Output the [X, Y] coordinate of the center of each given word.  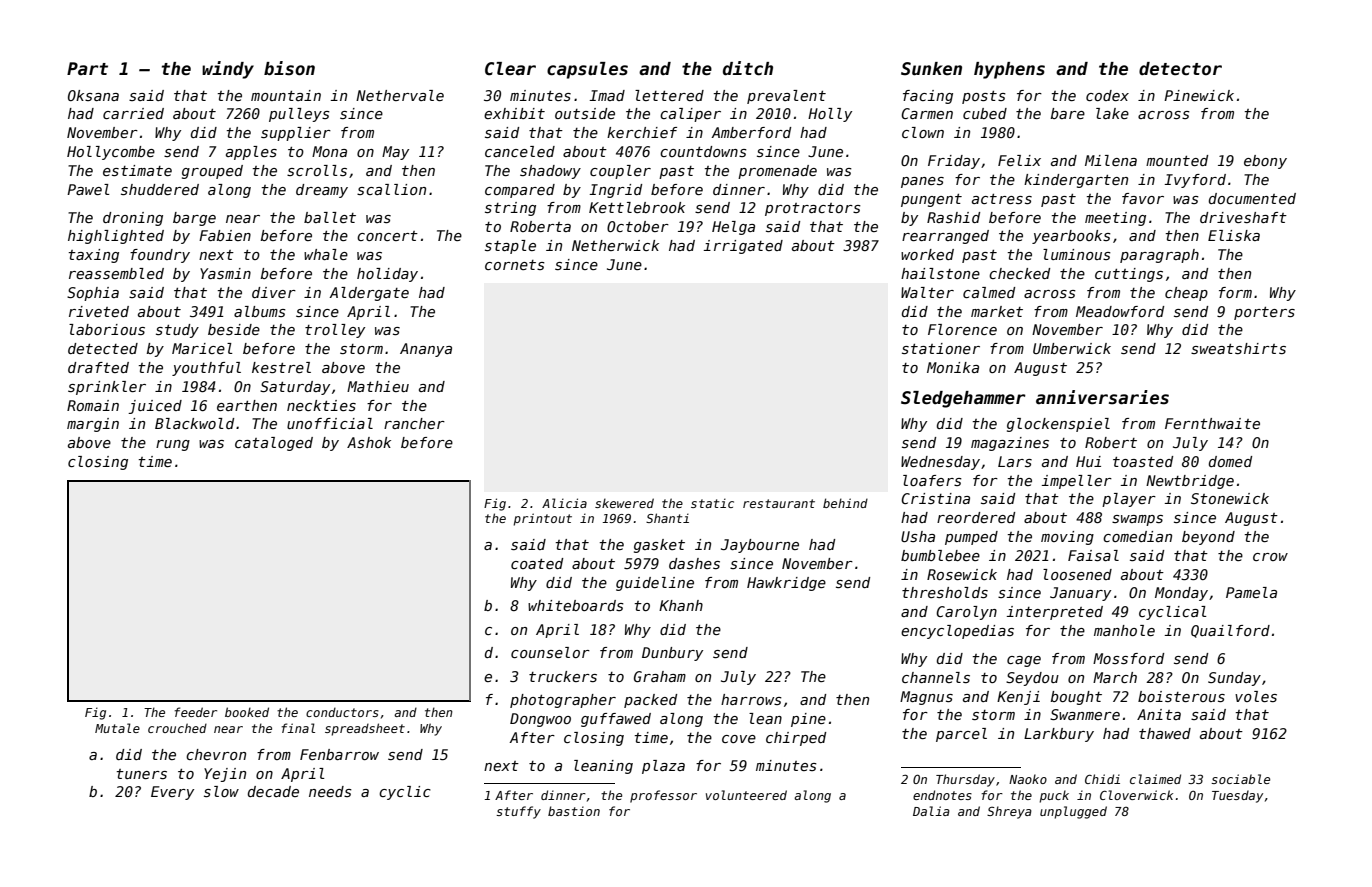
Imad [607, 95]
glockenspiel [1058, 425]
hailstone [940, 273]
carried [133, 113]
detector [1180, 69]
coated [537, 563]
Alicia [564, 503]
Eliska [1234, 235]
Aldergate [369, 294]
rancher [414, 423]
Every [172, 793]
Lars [1015, 461]
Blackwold [194, 423]
